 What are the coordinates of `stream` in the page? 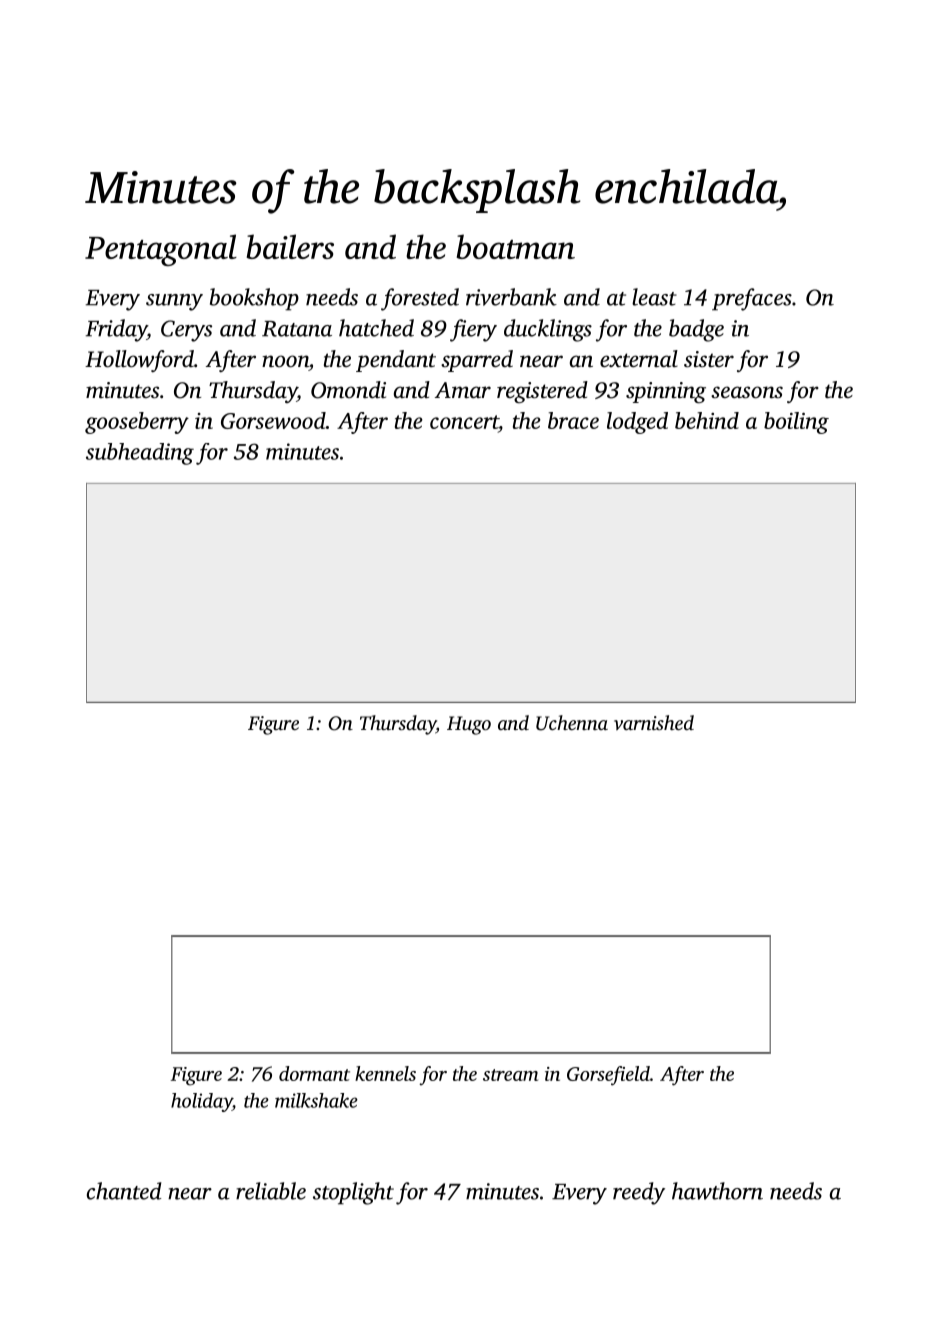 It's located at (510, 1075).
